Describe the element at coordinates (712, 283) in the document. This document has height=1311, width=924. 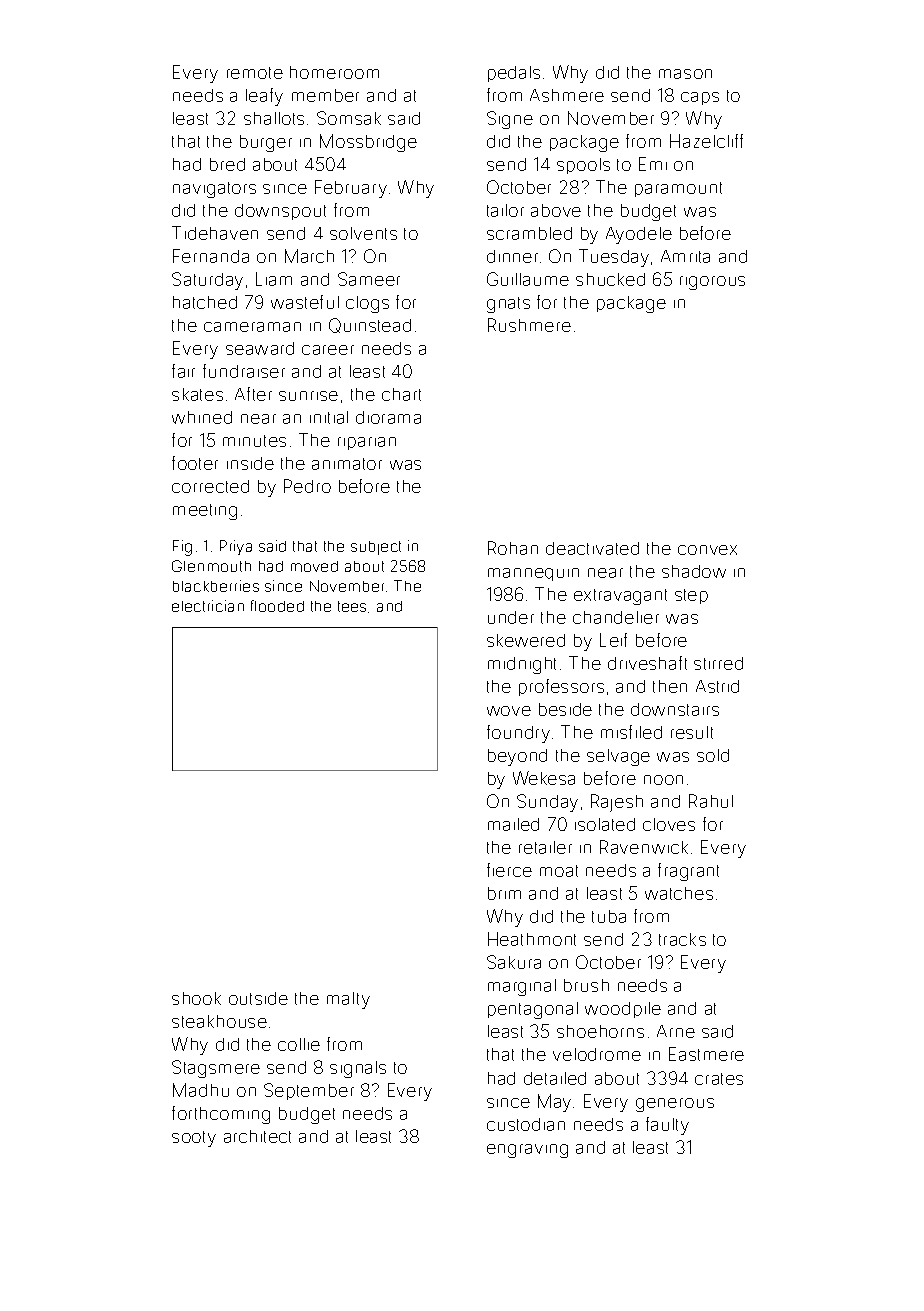
I see `rigorous` at that location.
